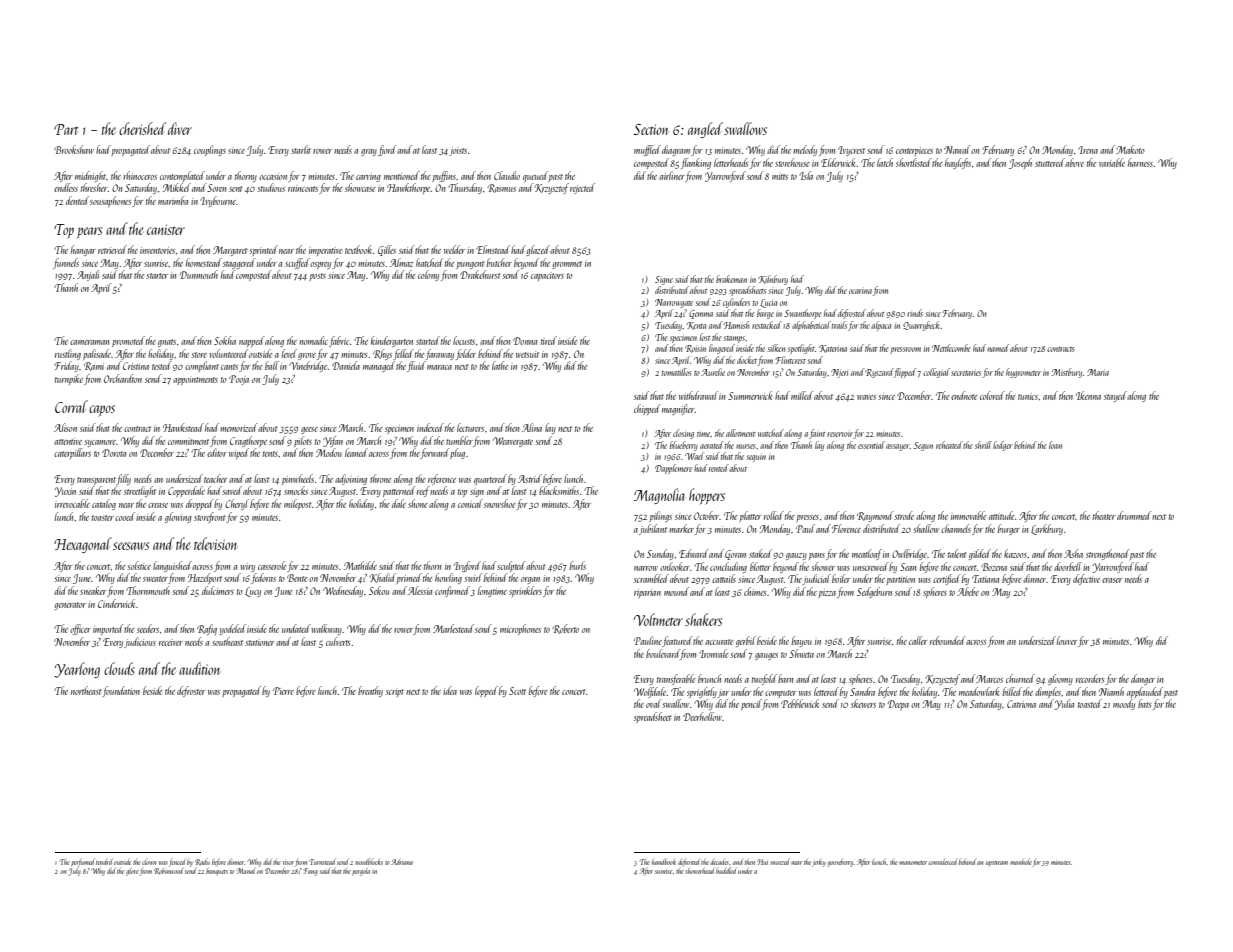  What do you see at coordinates (72, 453) in the document?
I see `caterpillars` at bounding box center [72, 453].
